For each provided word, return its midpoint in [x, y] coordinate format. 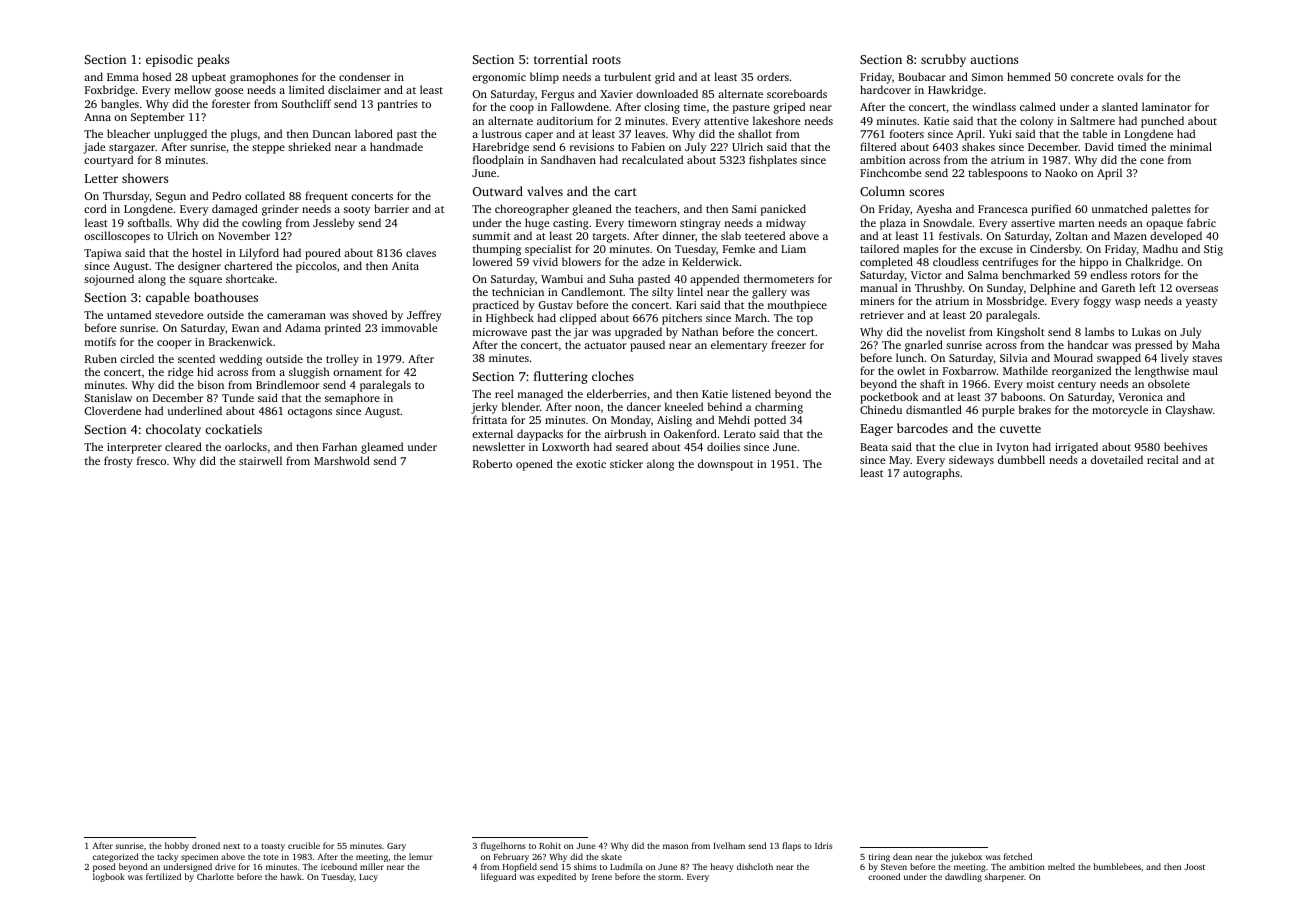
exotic [591, 464]
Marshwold [342, 460]
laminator [1166, 106]
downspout [725, 465]
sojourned [109, 280]
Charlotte [215, 876]
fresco [151, 460]
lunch [910, 357]
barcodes [922, 428]
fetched [1018, 856]
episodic [169, 60]
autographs [931, 474]
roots [606, 60]
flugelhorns [503, 846]
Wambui [562, 278]
